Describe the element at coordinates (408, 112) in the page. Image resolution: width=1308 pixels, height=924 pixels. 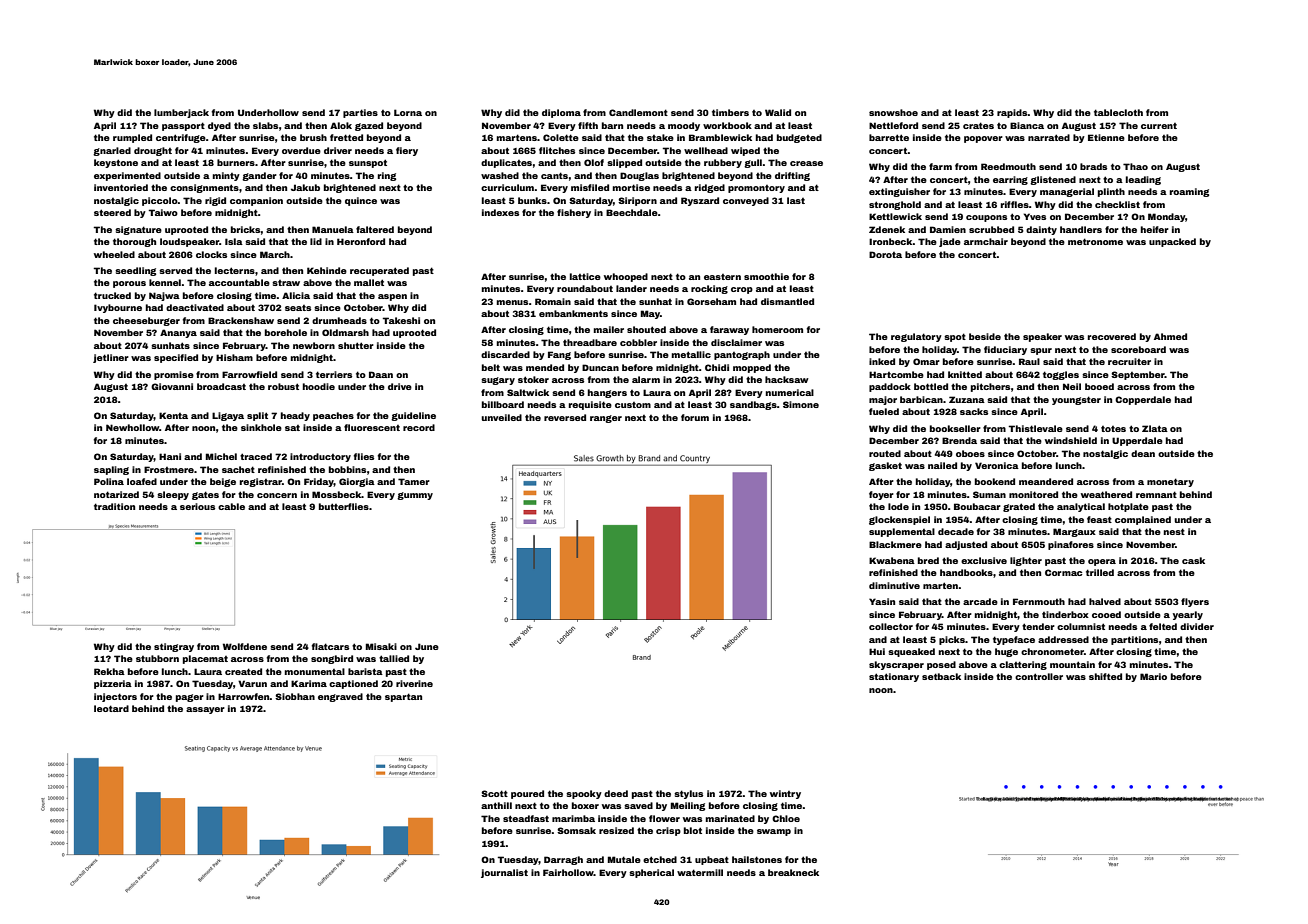
I see `Lorna` at that location.
